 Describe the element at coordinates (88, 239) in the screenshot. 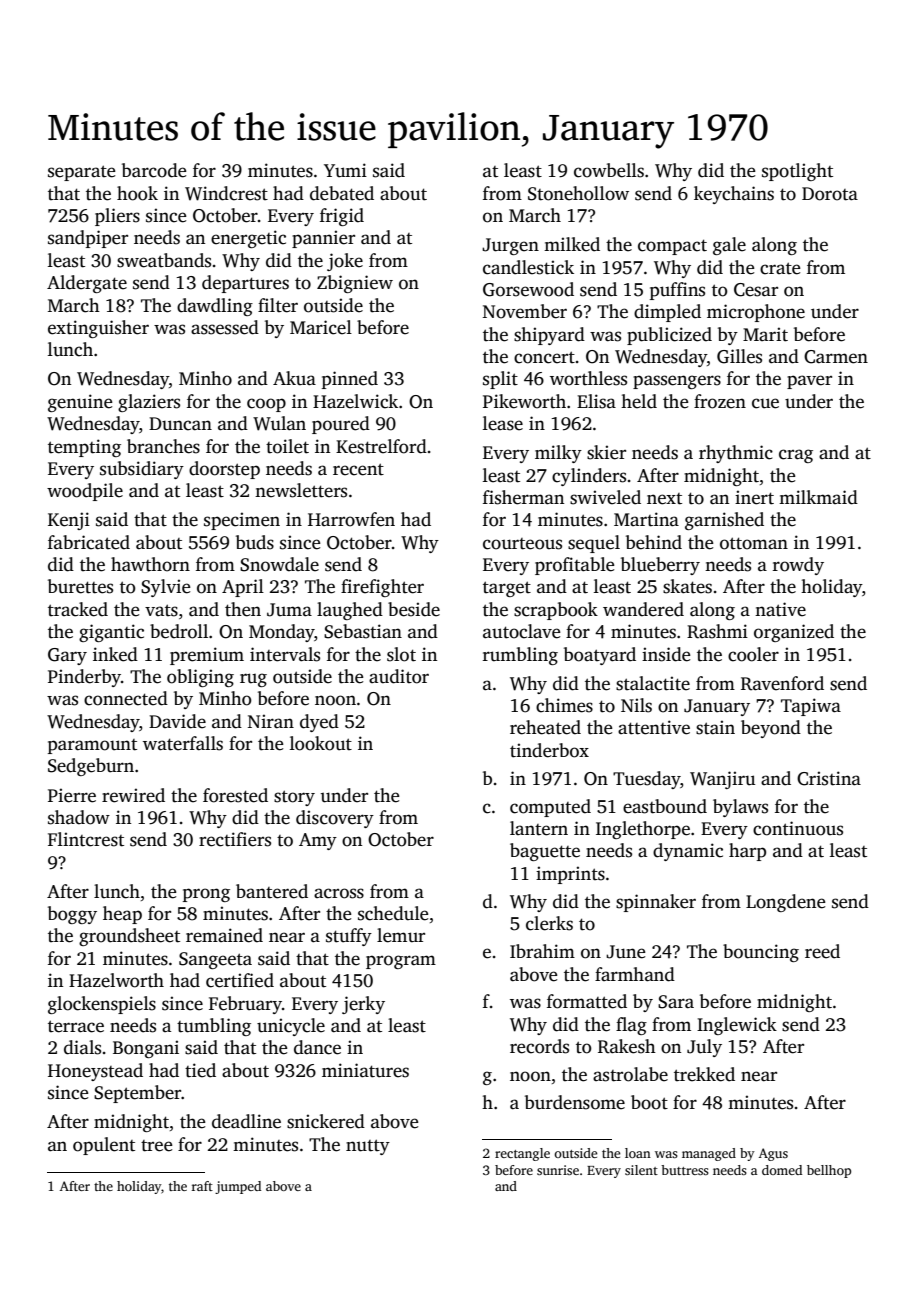

I see `sandpiper` at that location.
